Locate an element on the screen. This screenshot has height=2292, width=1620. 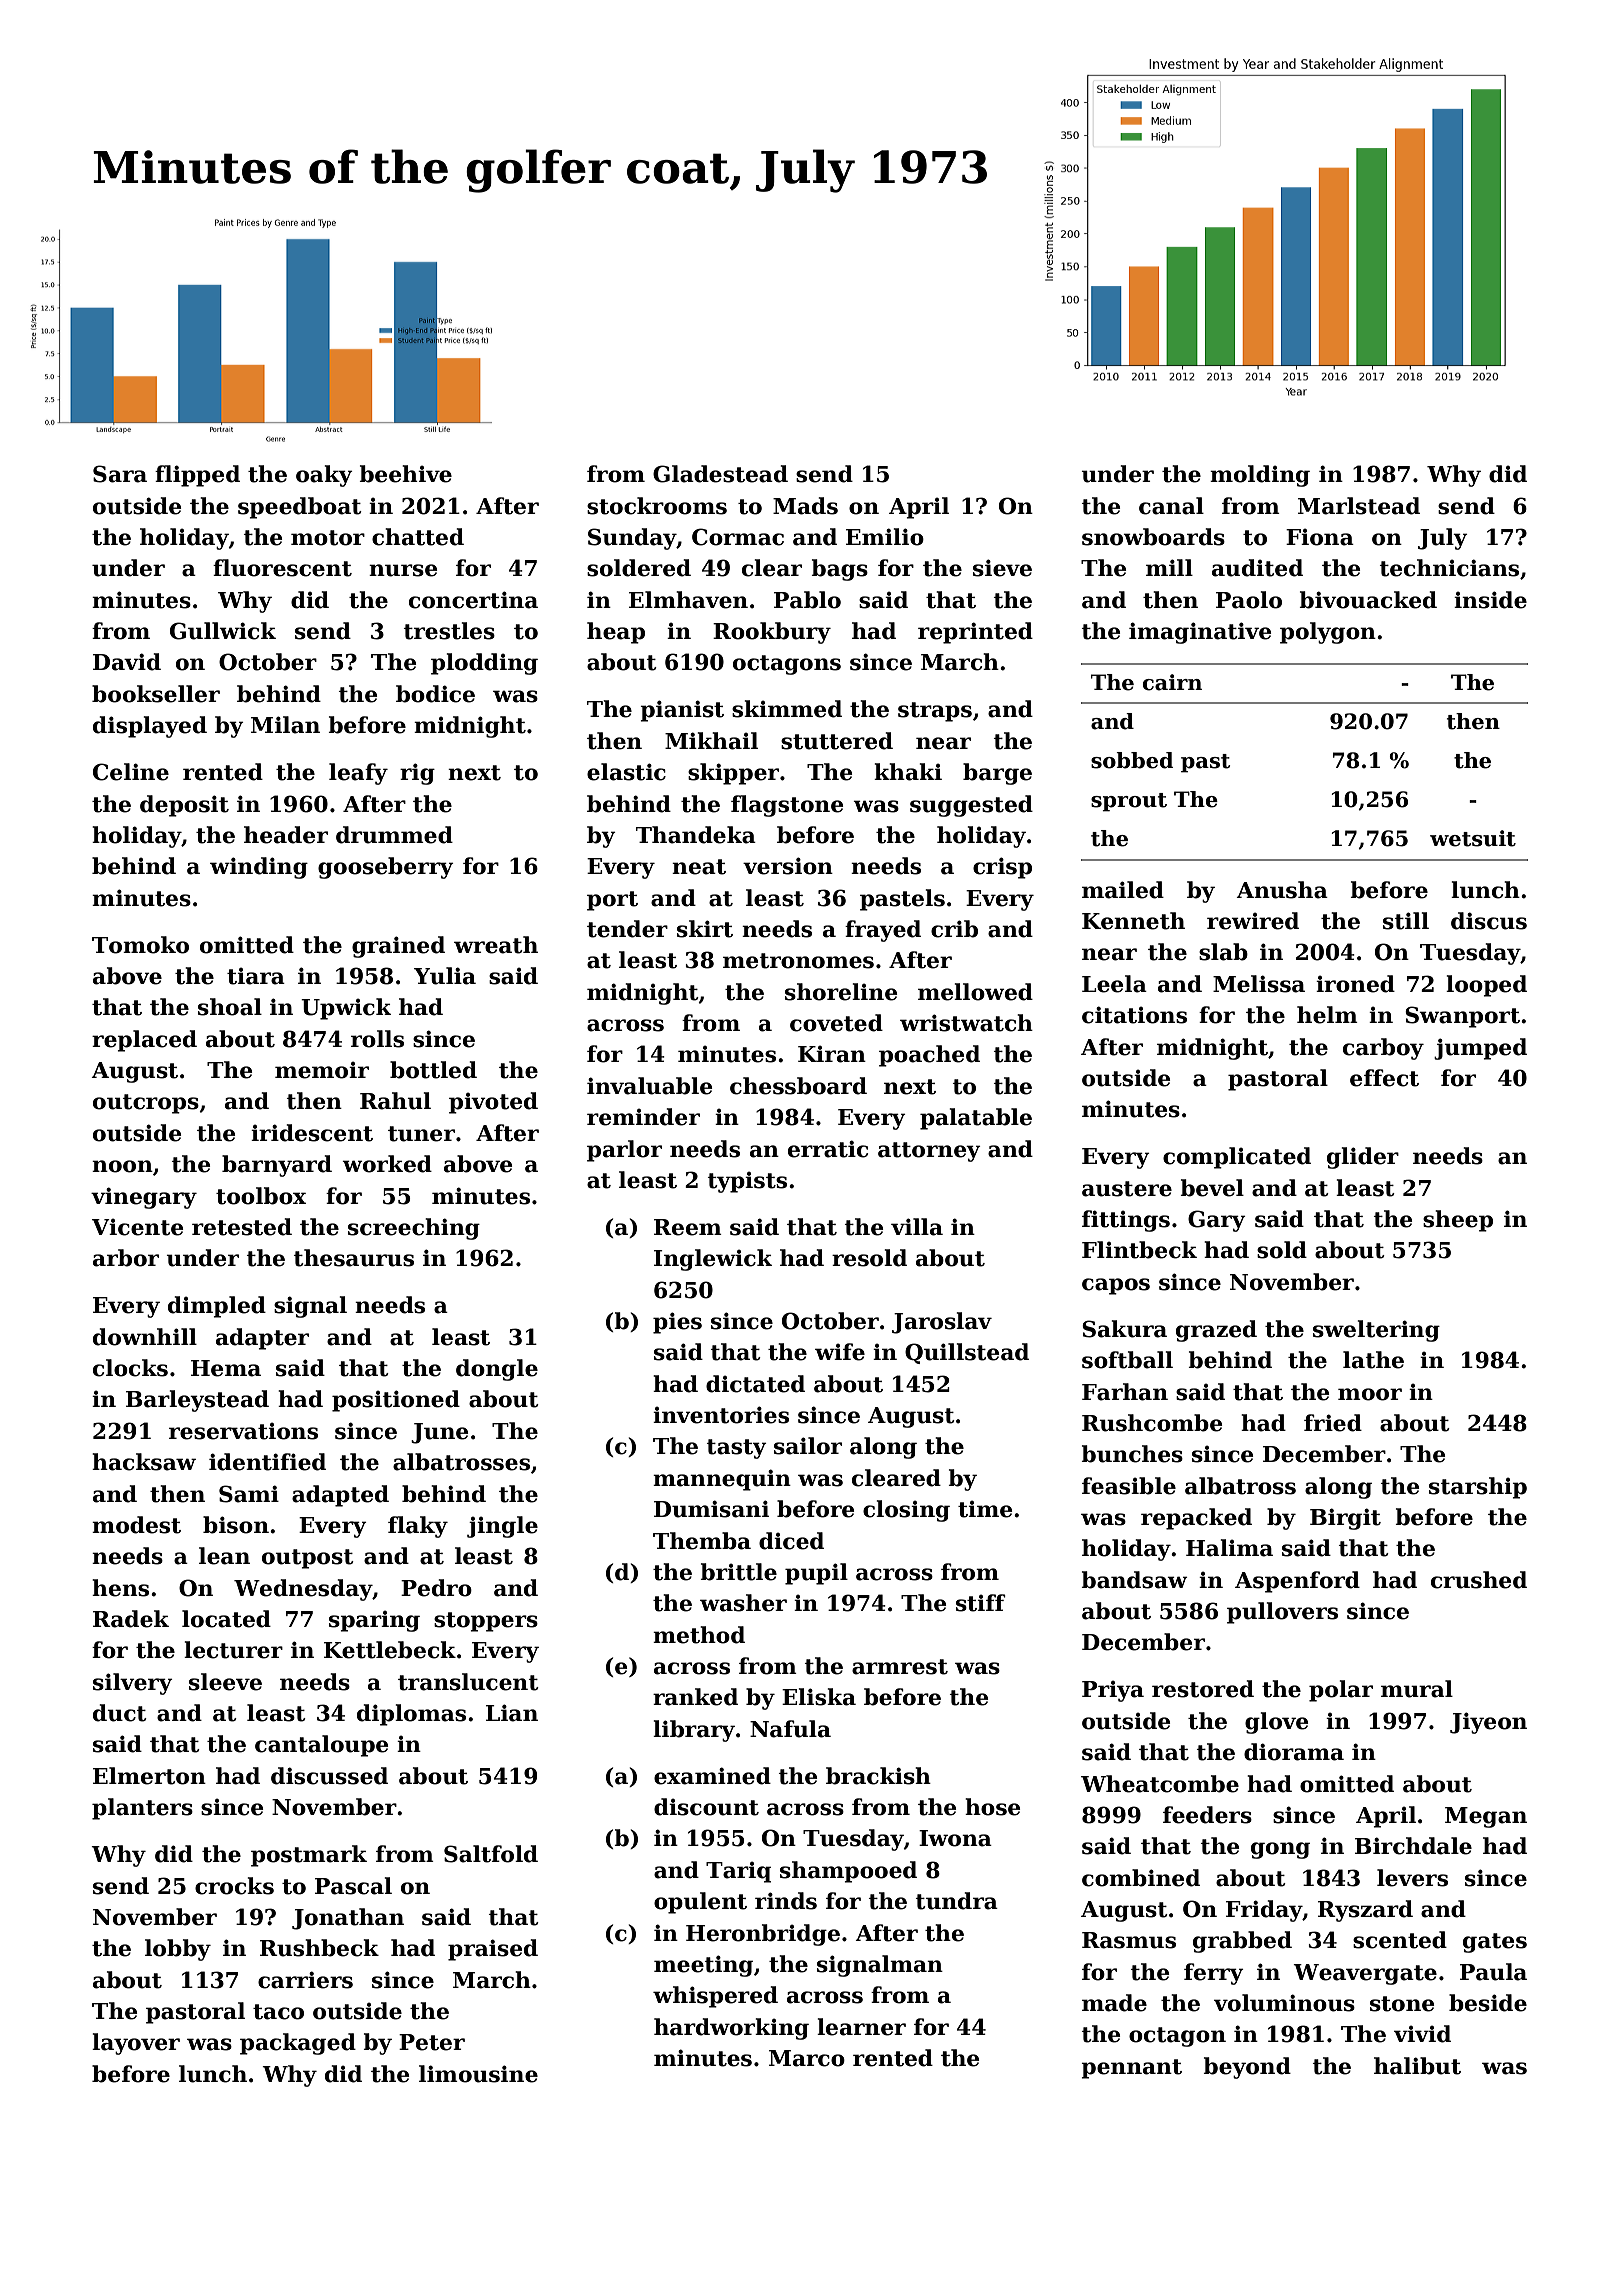
made is located at coordinates (1114, 2003).
